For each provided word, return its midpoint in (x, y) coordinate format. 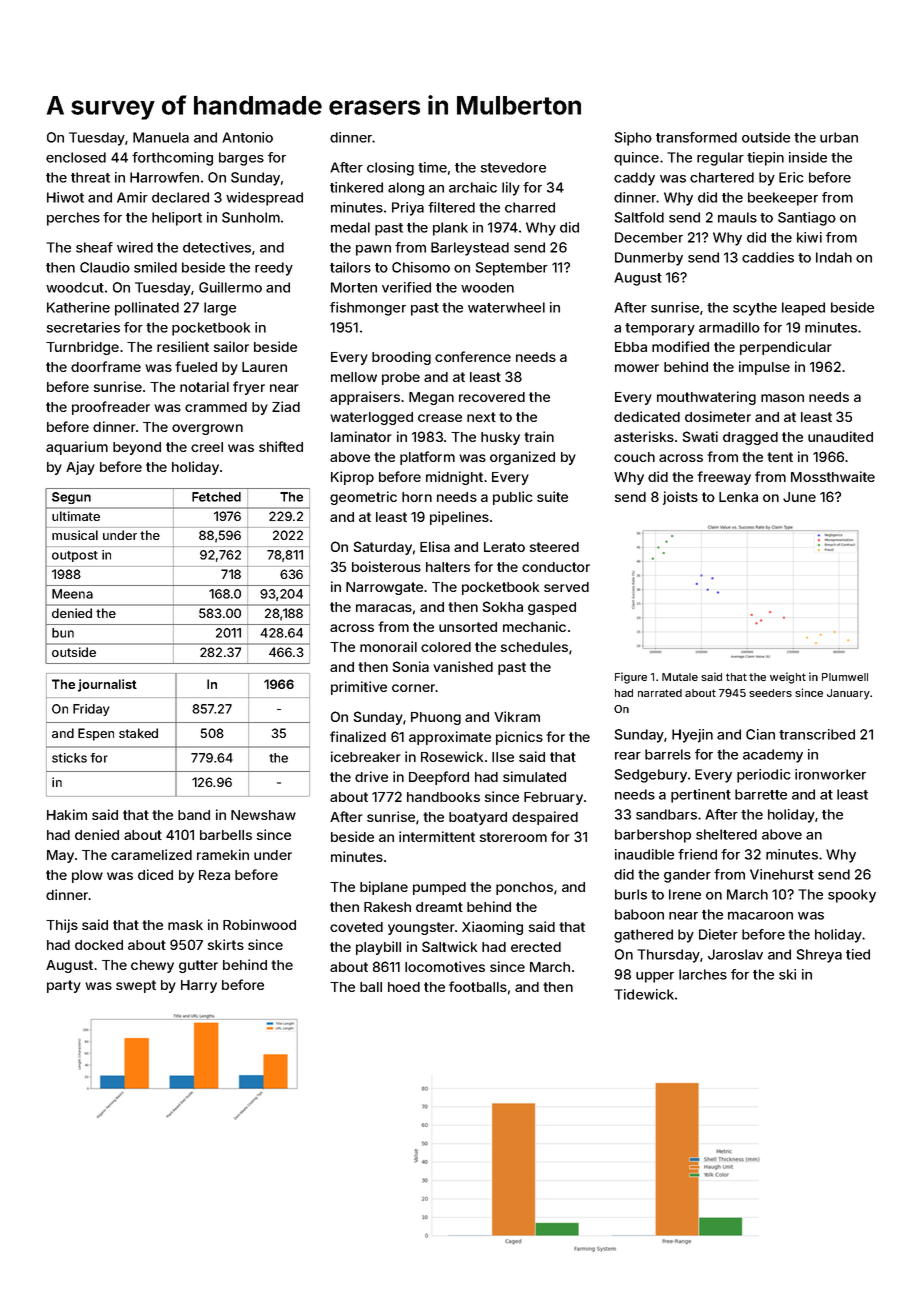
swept (136, 986)
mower (637, 368)
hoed (404, 987)
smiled (155, 267)
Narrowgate (384, 588)
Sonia (411, 666)
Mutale (680, 677)
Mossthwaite (833, 476)
